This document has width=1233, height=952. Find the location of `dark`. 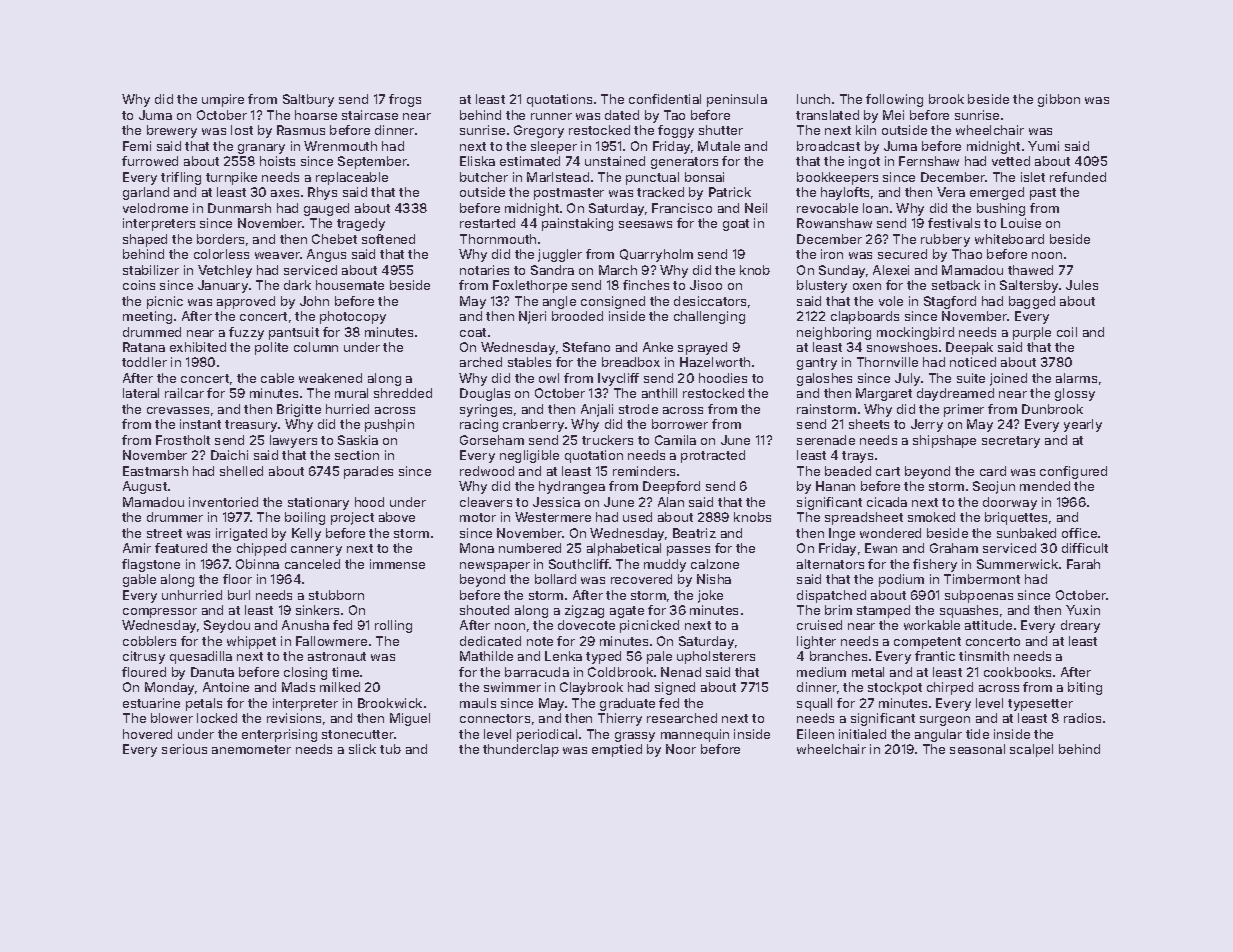

dark is located at coordinates (297, 285).
